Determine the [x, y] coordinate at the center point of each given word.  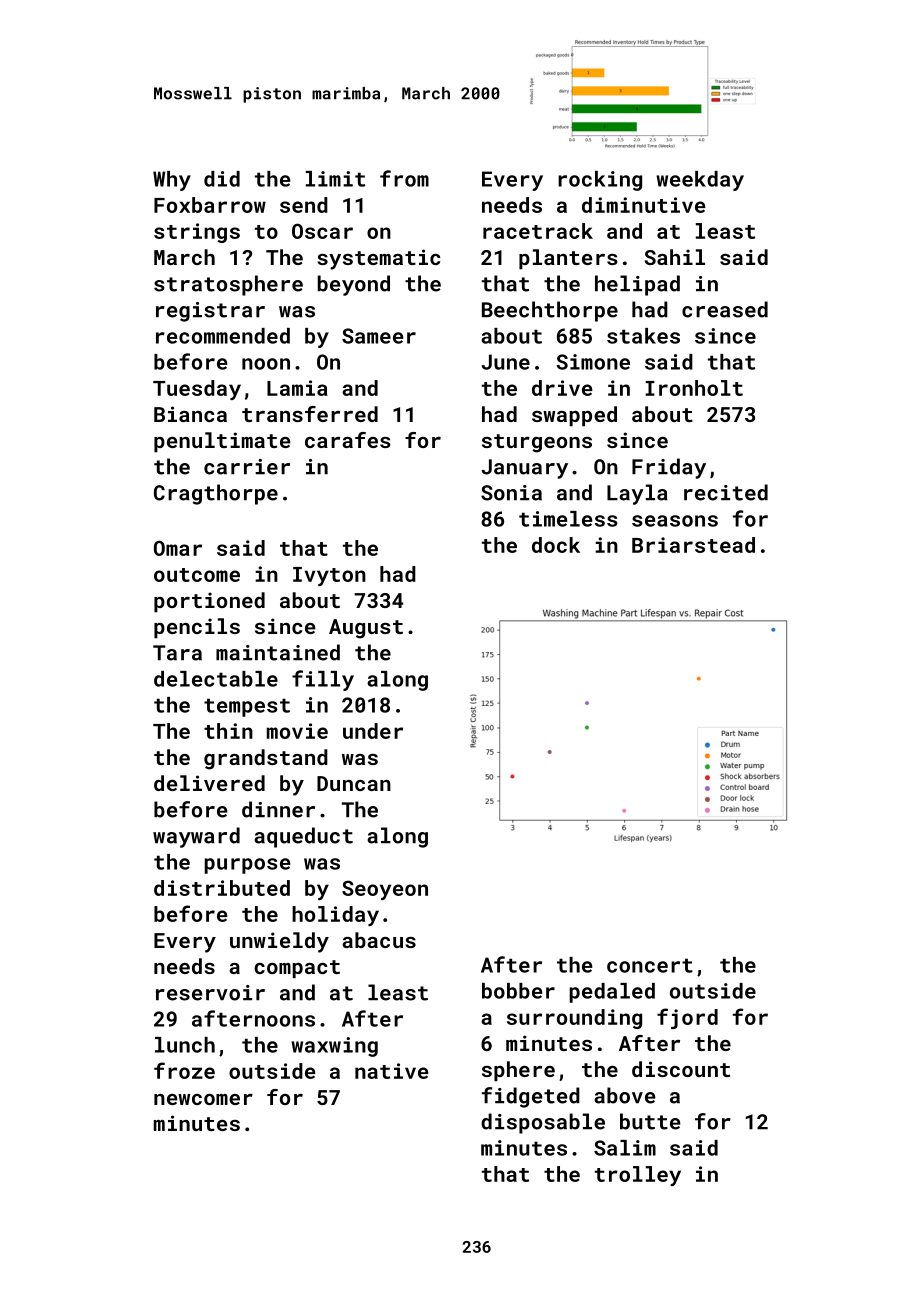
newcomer [203, 1099]
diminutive [644, 205]
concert [650, 965]
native [392, 1071]
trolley [638, 1176]
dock [556, 545]
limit [335, 179]
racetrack [538, 231]
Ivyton [329, 576]
